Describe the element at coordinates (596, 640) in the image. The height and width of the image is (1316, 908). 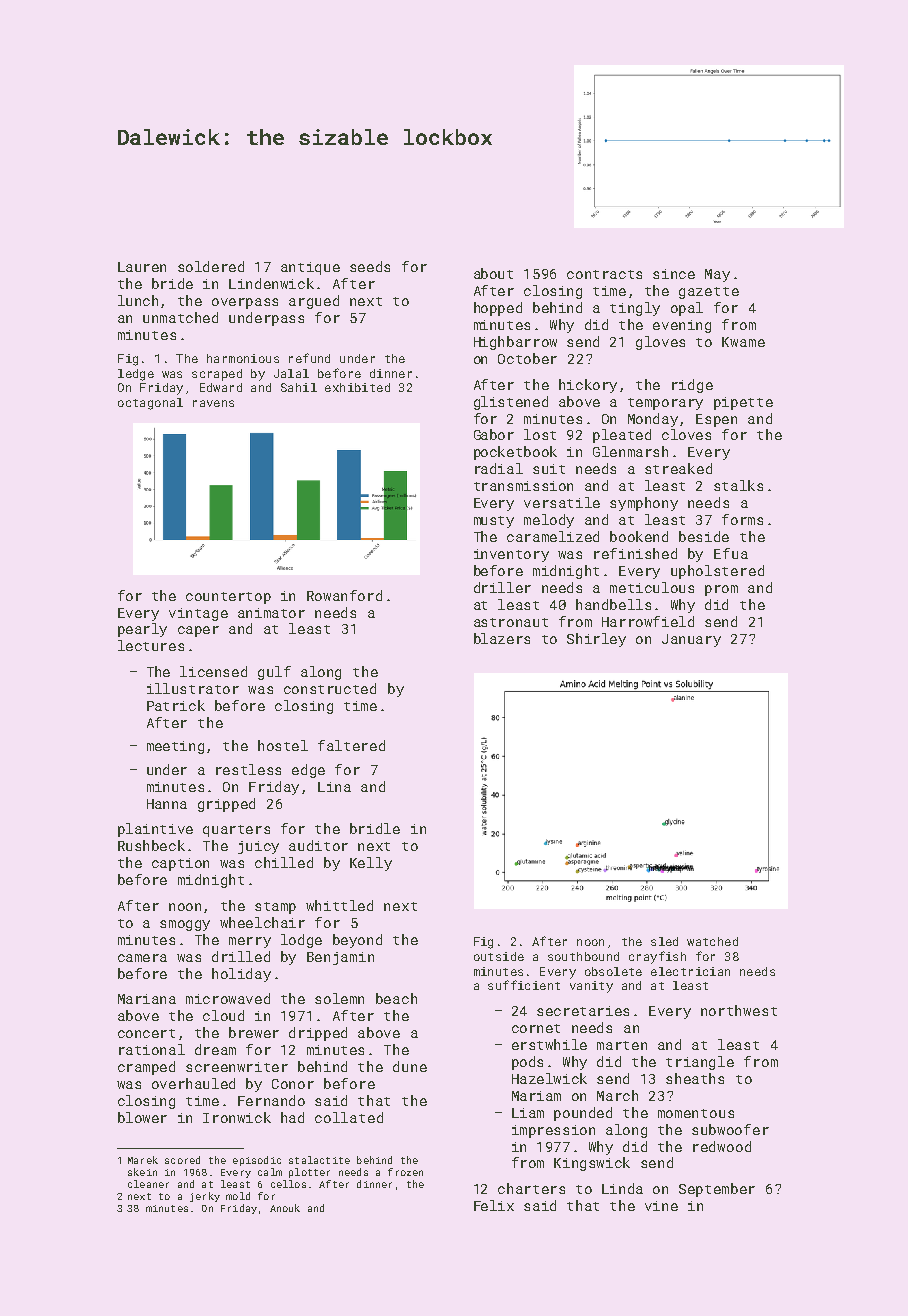
I see `Shirley` at that location.
